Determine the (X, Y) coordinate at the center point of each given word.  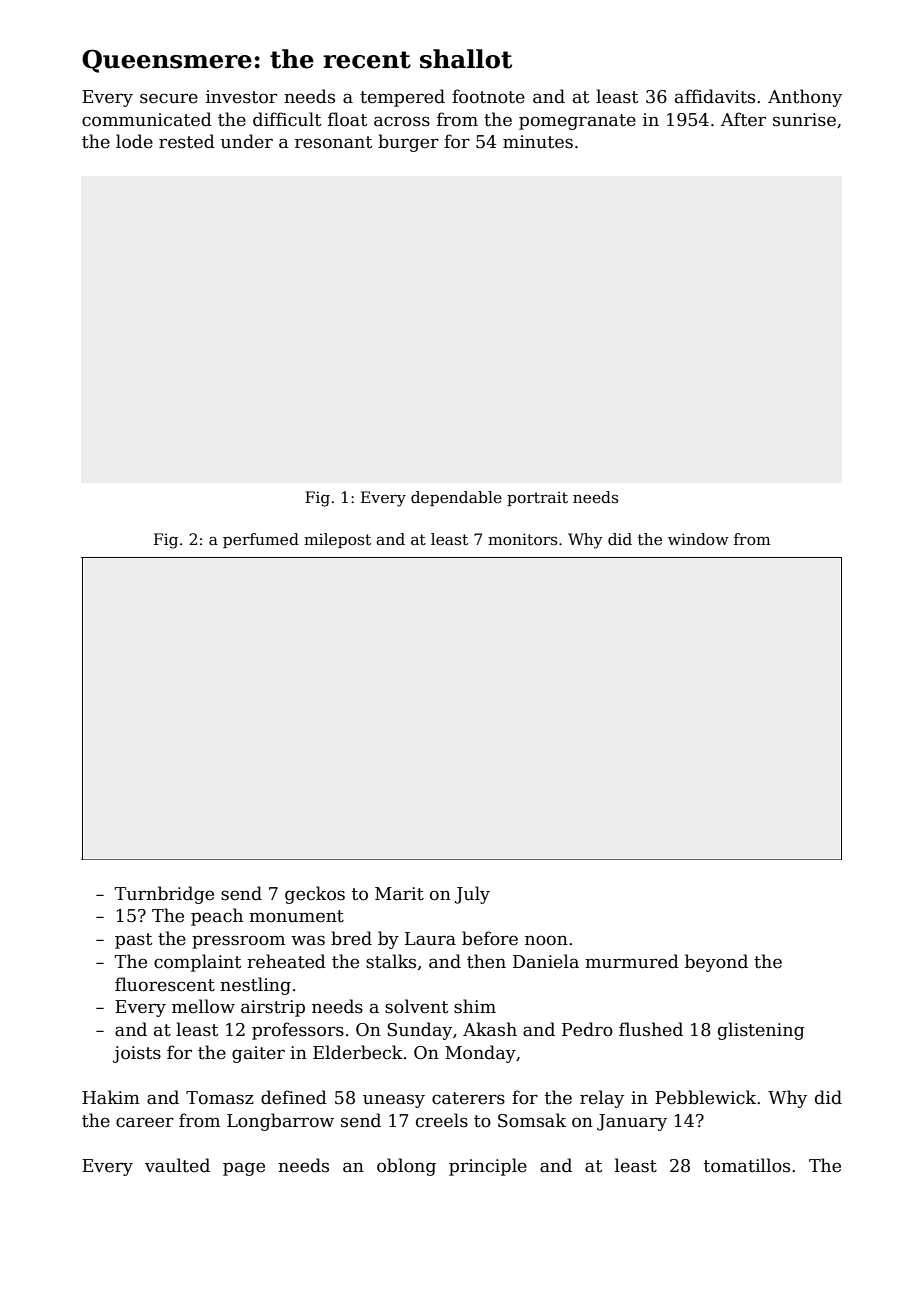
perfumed (261, 540)
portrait (537, 499)
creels (442, 1120)
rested (187, 141)
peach (217, 917)
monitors (522, 539)
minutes (538, 142)
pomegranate (577, 122)
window (698, 539)
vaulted (177, 1165)
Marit (399, 894)
